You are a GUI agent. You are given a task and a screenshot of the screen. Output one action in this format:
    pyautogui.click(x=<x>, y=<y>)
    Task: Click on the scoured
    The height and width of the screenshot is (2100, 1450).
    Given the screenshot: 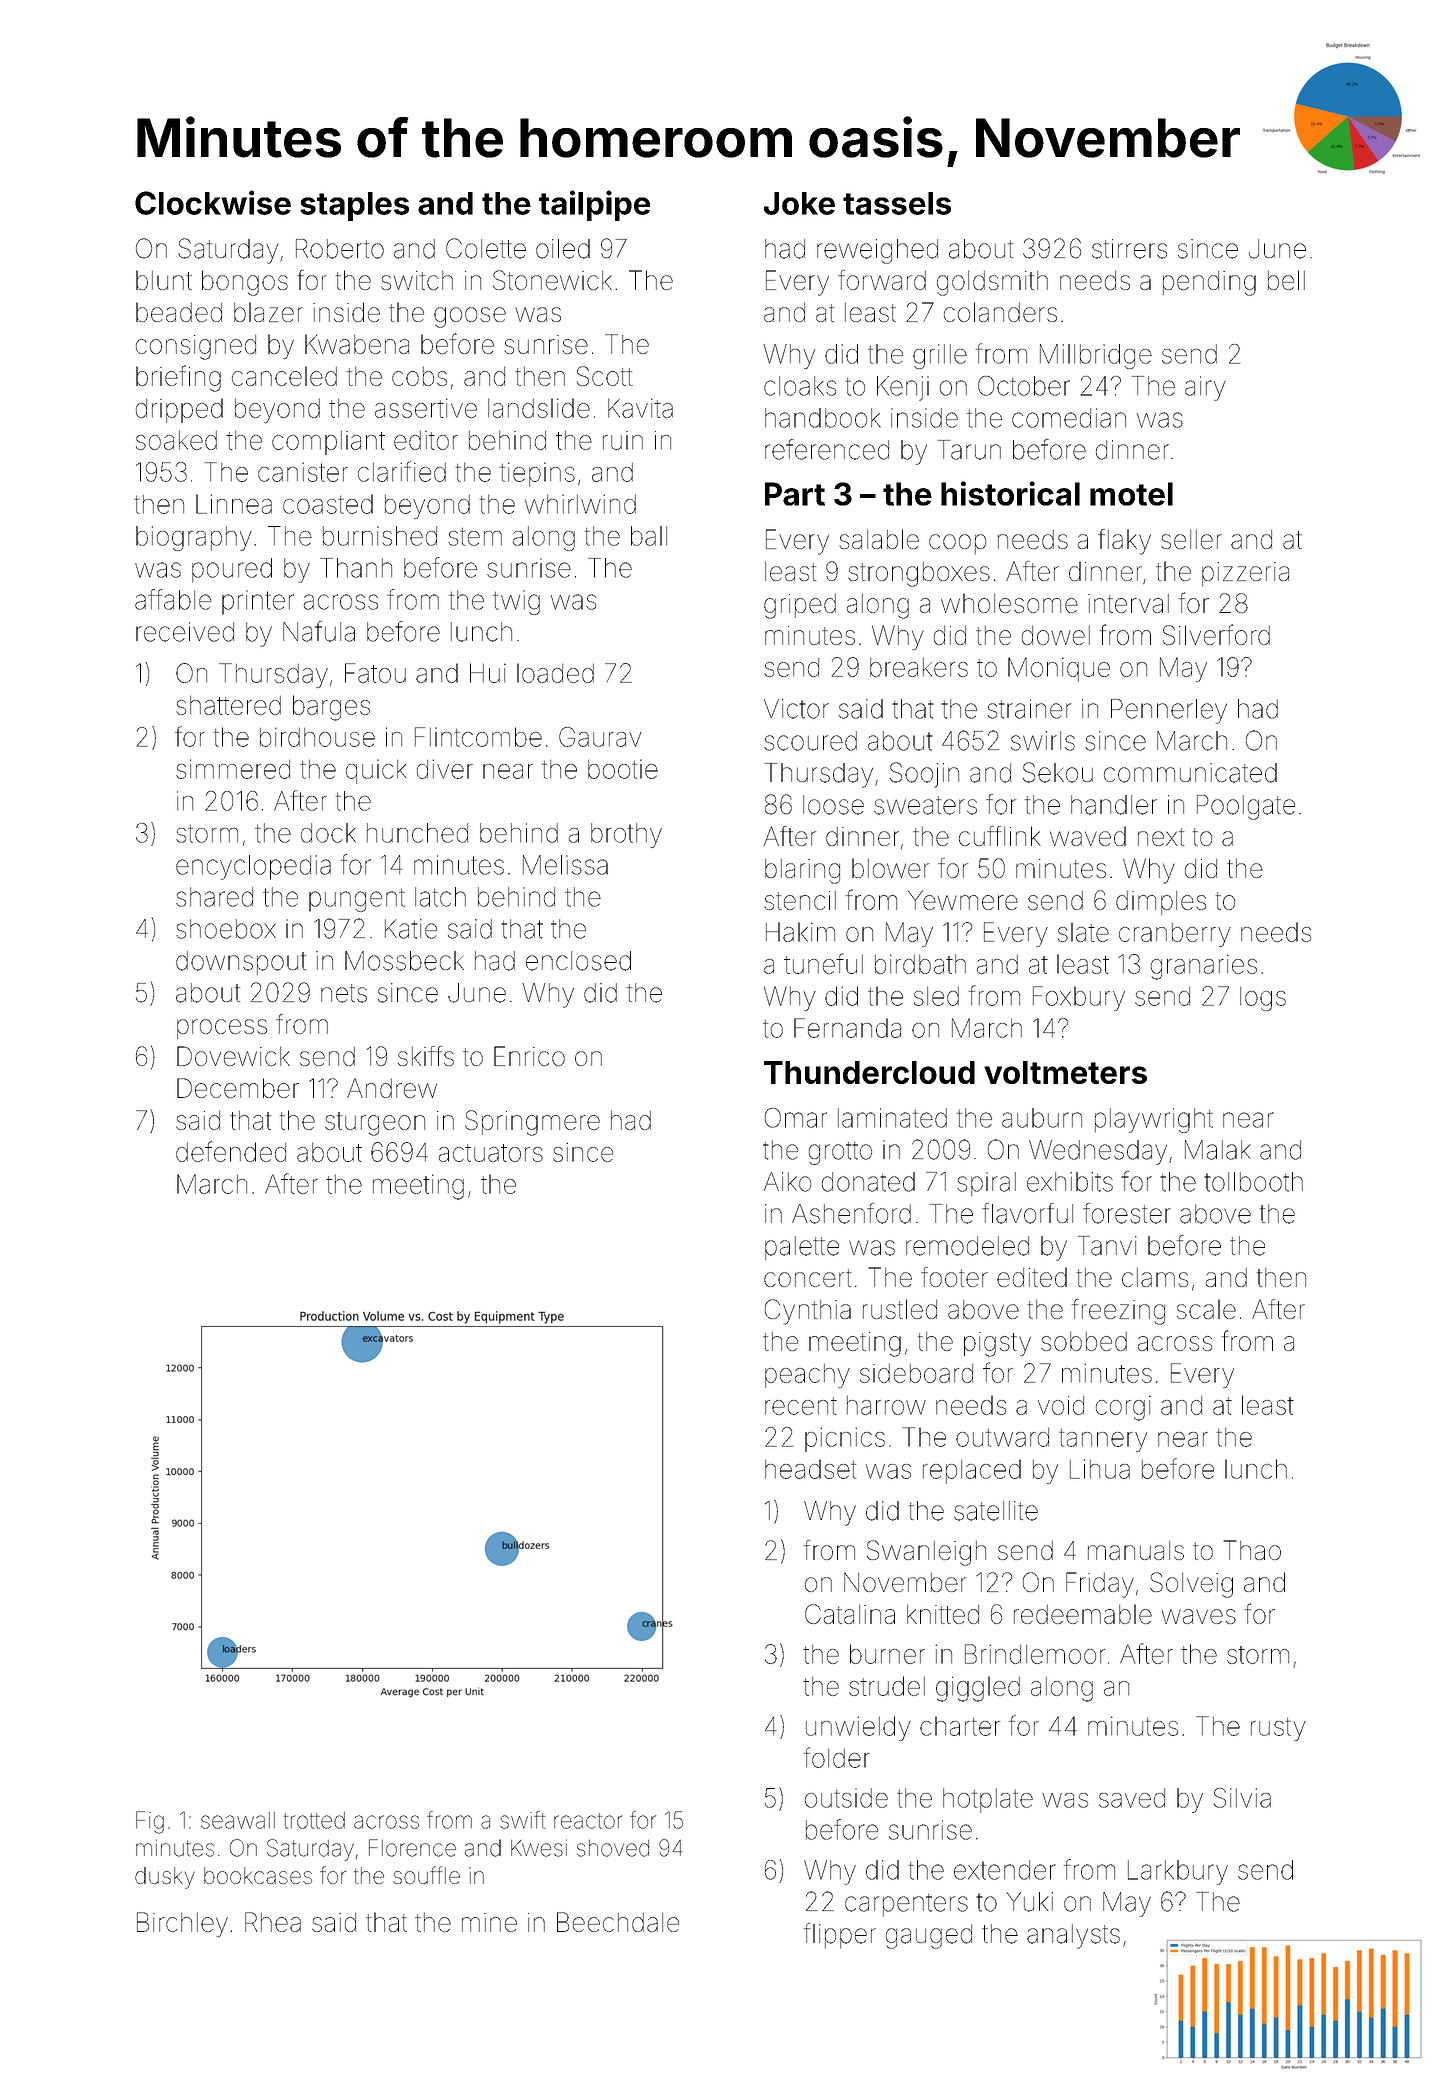 What is the action you would take?
    pyautogui.click(x=810, y=741)
